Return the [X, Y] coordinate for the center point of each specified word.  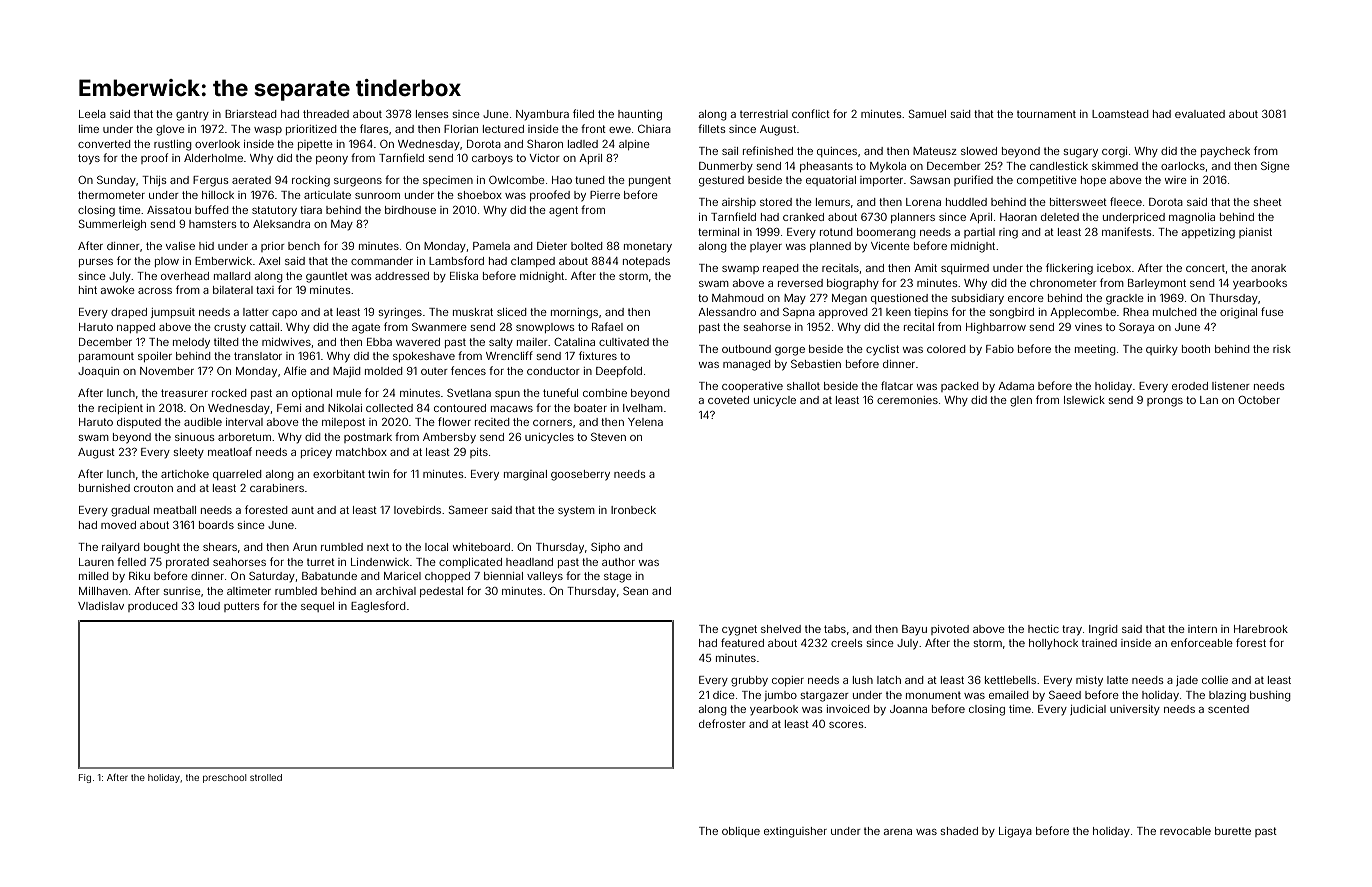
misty [1089, 681]
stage [618, 577]
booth [1196, 349]
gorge [790, 351]
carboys [492, 159]
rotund [836, 232]
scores [846, 725]
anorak [1268, 268]
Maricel [402, 576]
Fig [85, 778]
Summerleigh [112, 225]
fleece [1126, 201]
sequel [317, 607]
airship [739, 203]
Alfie [295, 370]
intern [1202, 629]
